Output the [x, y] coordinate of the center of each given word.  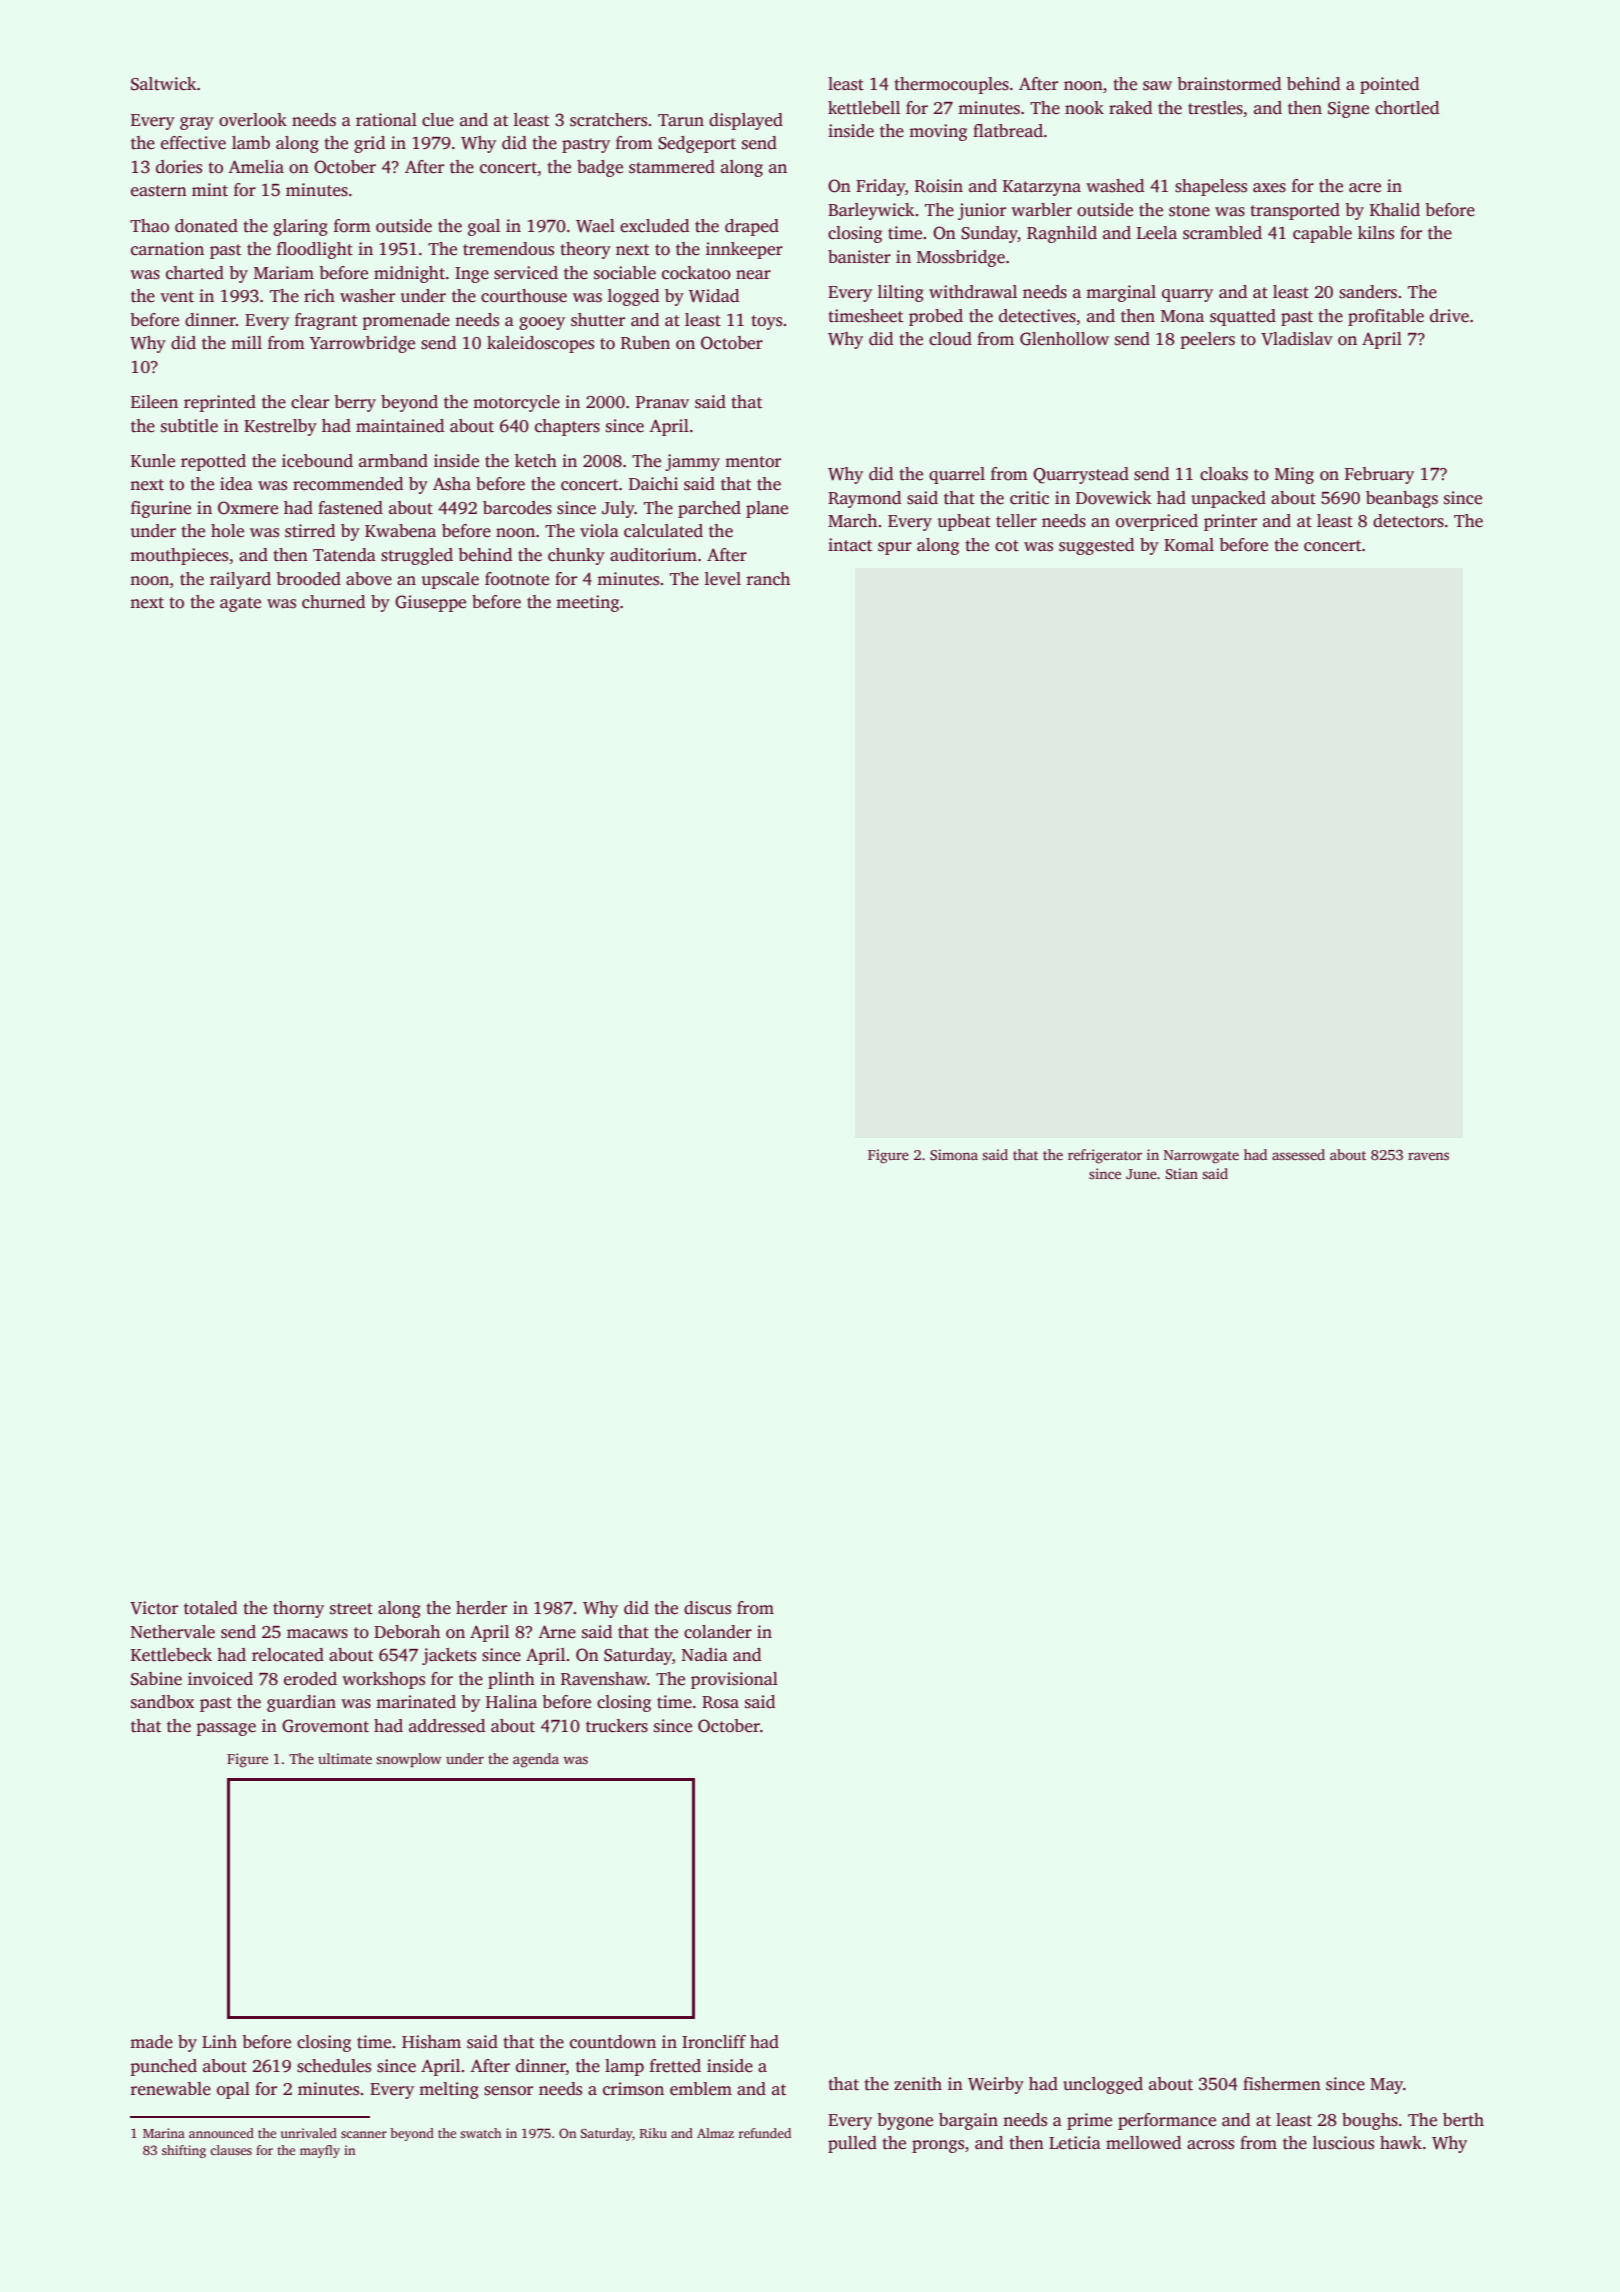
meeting [587, 603]
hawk [1401, 2142]
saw [1157, 86]
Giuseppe [430, 603]
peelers [1207, 340]
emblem [701, 2089]
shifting [184, 2151]
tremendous [508, 249]
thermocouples [951, 85]
